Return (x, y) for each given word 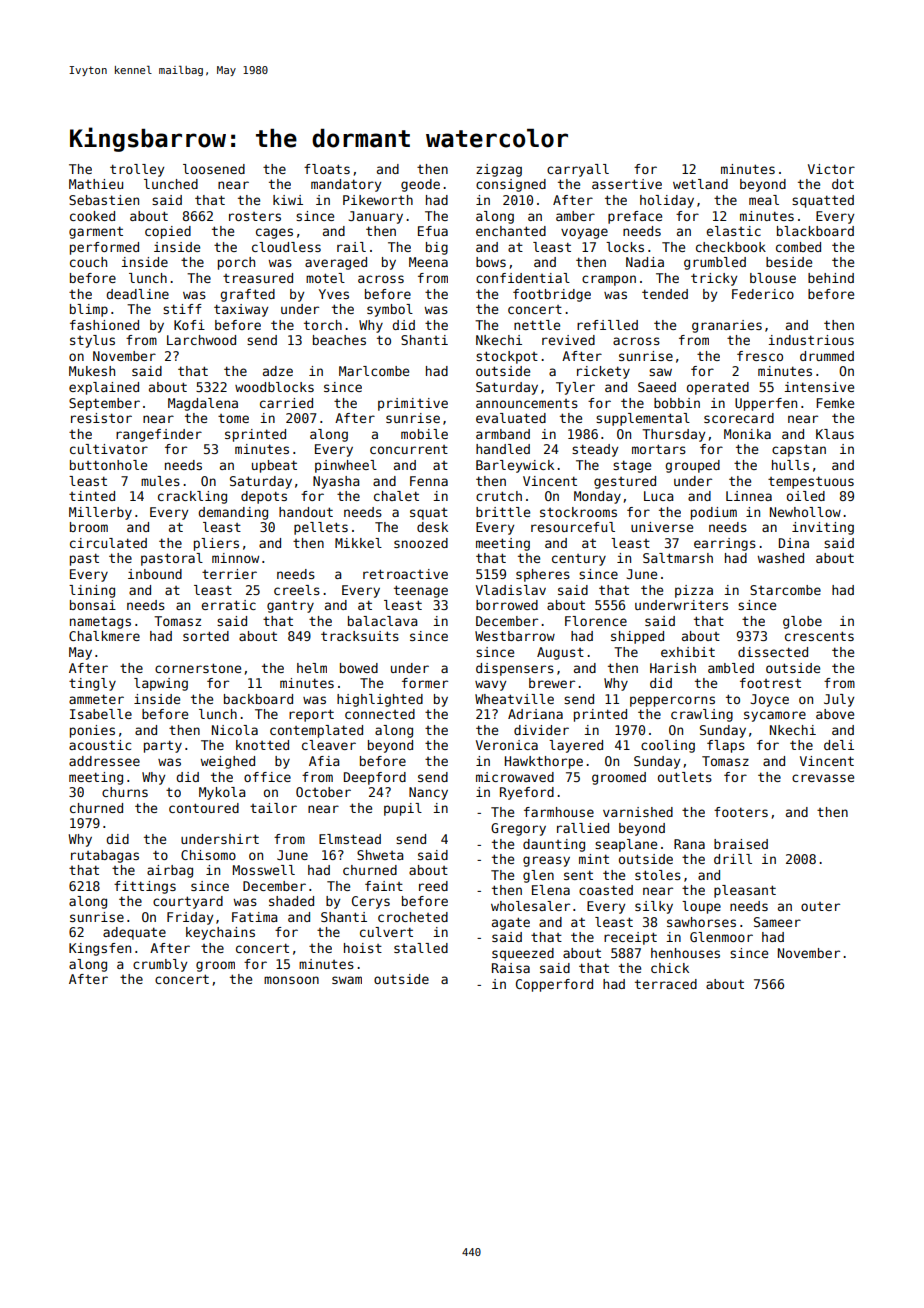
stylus (92, 341)
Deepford (375, 778)
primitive (413, 404)
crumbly (160, 965)
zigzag (499, 170)
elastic (733, 231)
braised (741, 844)
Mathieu (96, 184)
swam (347, 980)
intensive (819, 387)
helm (312, 668)
